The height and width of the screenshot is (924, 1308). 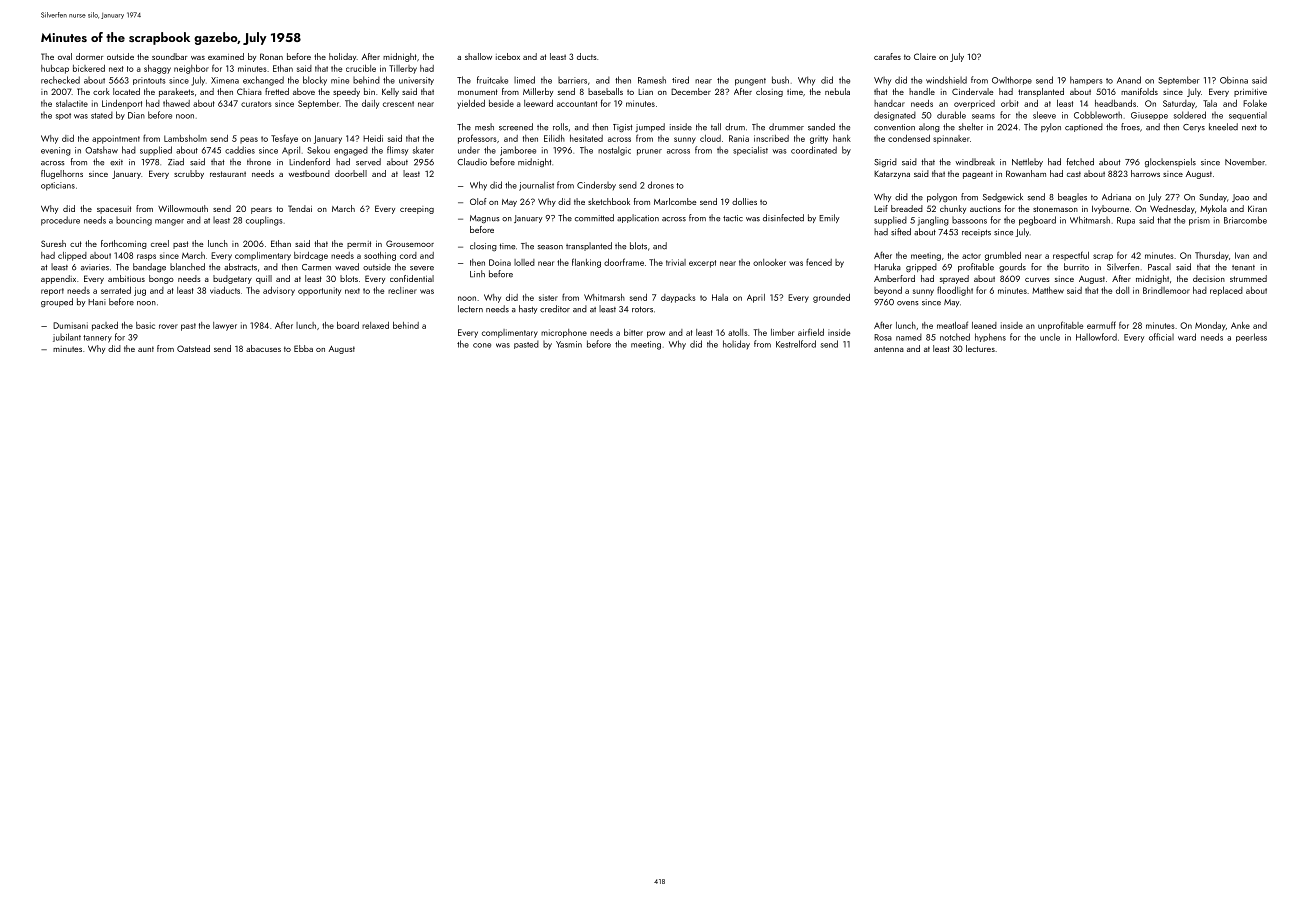 I want to click on aunt, so click(x=146, y=349).
